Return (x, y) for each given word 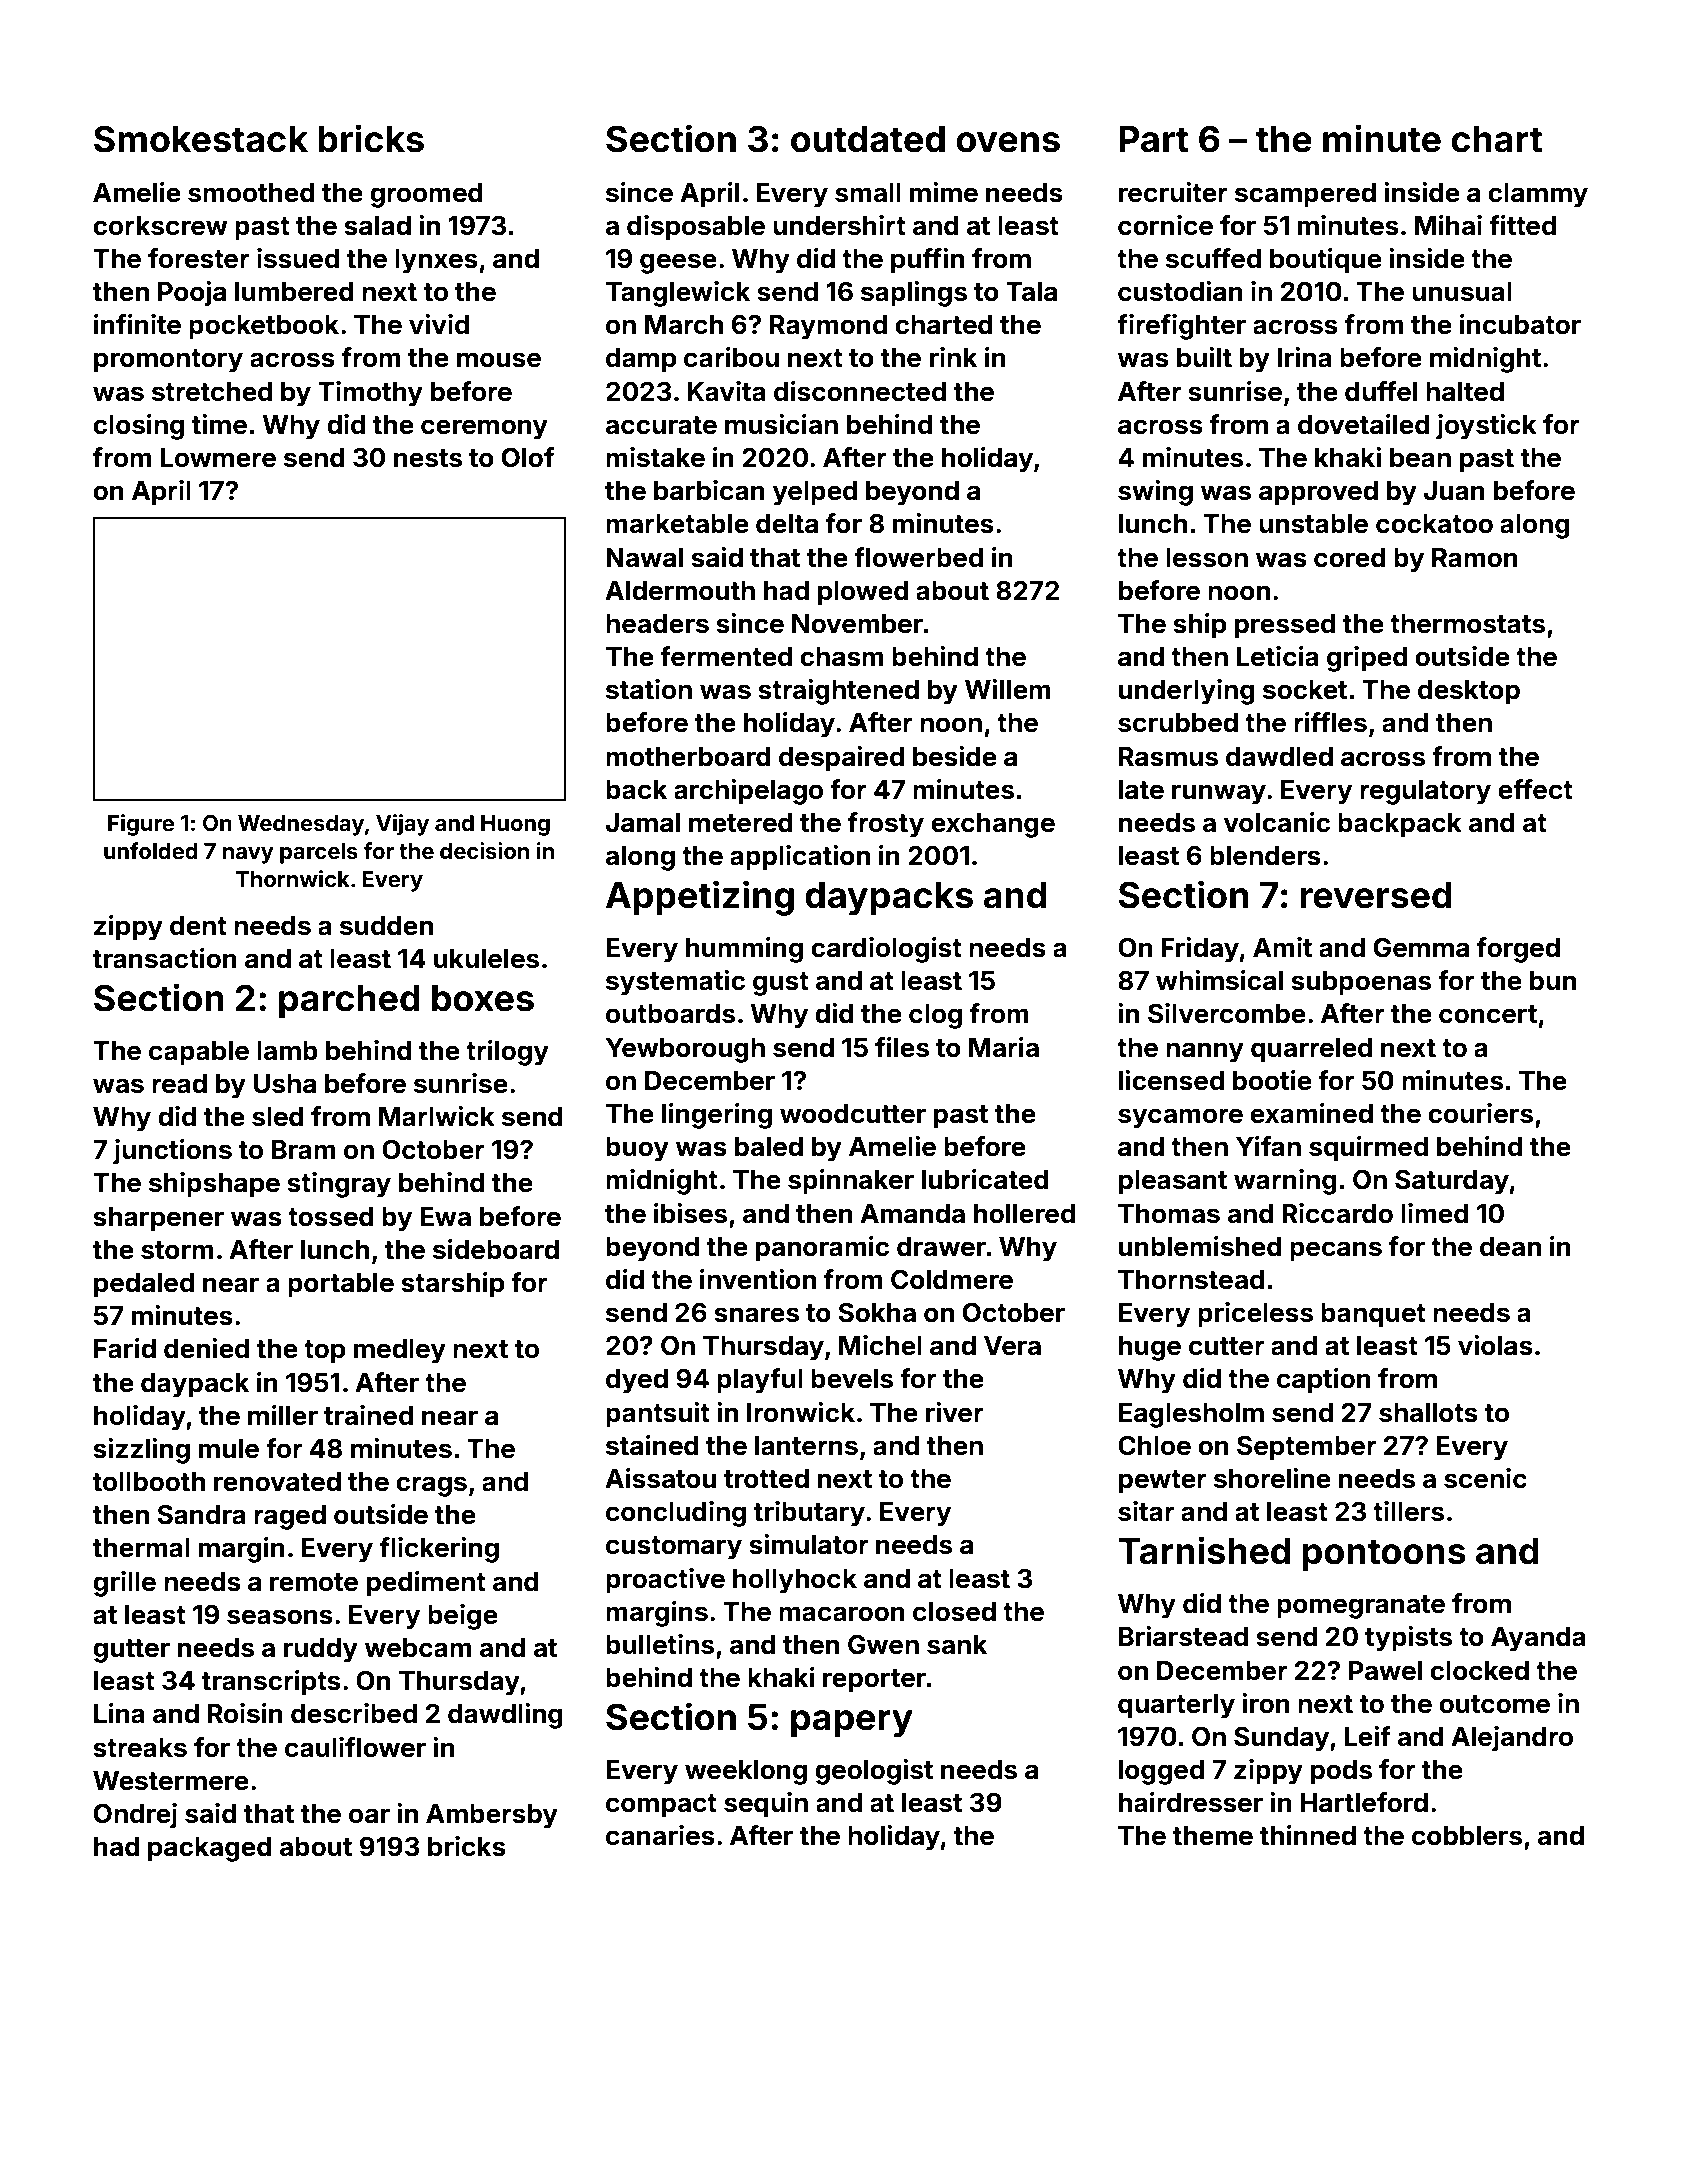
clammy (1538, 195)
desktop (1469, 692)
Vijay (402, 825)
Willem (1008, 689)
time (219, 424)
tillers (1408, 1511)
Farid (125, 1348)
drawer (941, 1247)
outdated (868, 139)
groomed (426, 195)
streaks (140, 1748)
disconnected (860, 391)
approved (1318, 493)
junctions (172, 1152)
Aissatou (660, 1478)
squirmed (1368, 1149)
